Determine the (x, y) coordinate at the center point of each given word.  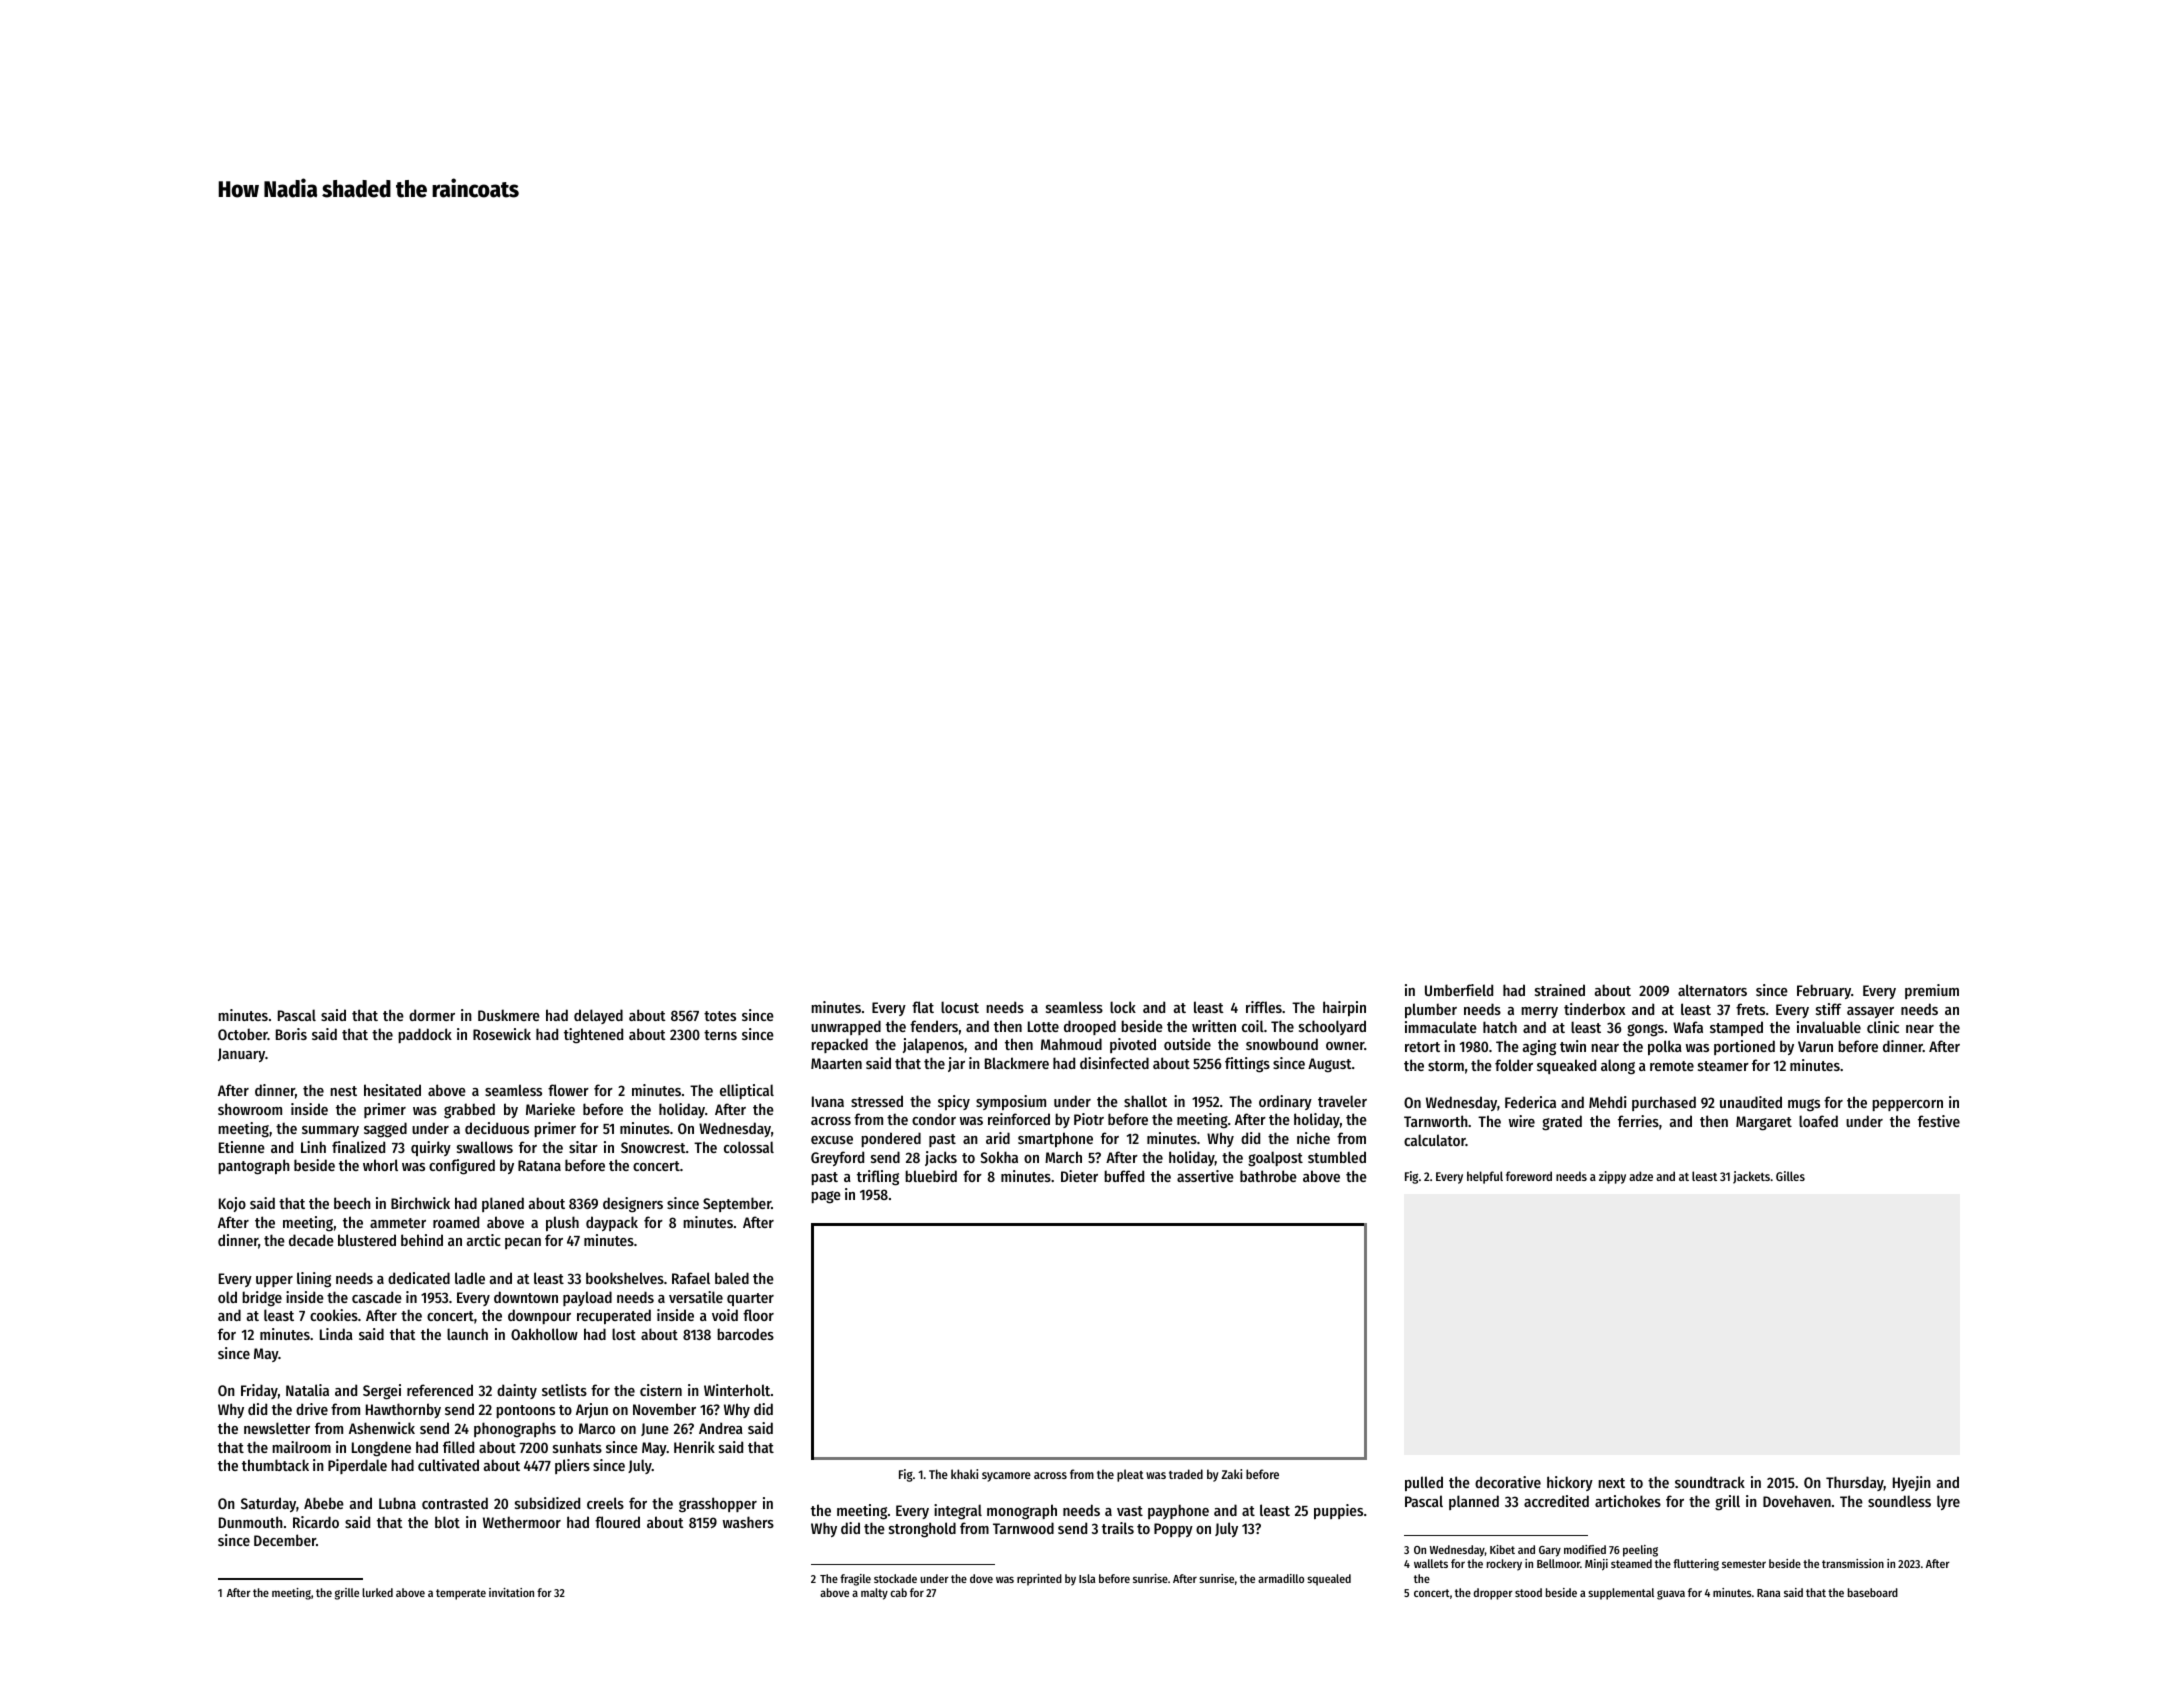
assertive (1205, 1176)
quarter (750, 1299)
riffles (1264, 1007)
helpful (1485, 1177)
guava (1671, 1595)
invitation (511, 1592)
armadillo (1281, 1578)
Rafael (691, 1278)
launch (467, 1334)
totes (720, 1016)
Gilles (1790, 1176)
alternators (1712, 990)
